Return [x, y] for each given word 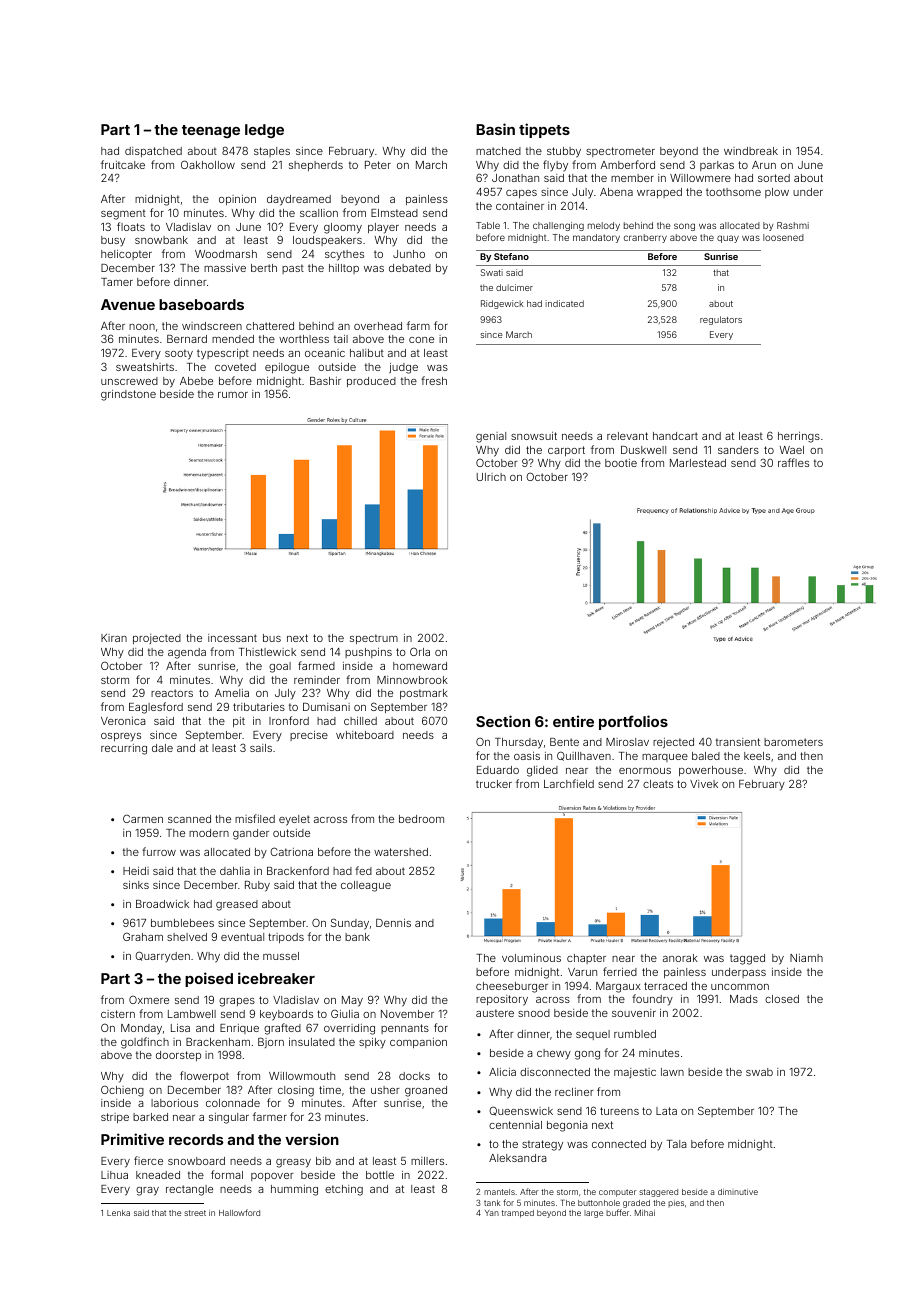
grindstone [128, 395]
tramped [518, 1214]
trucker [494, 784]
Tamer [117, 282]
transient [738, 742]
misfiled [255, 818]
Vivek [704, 784]
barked [150, 1117]
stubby [564, 152]
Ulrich [491, 477]
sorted [774, 178]
